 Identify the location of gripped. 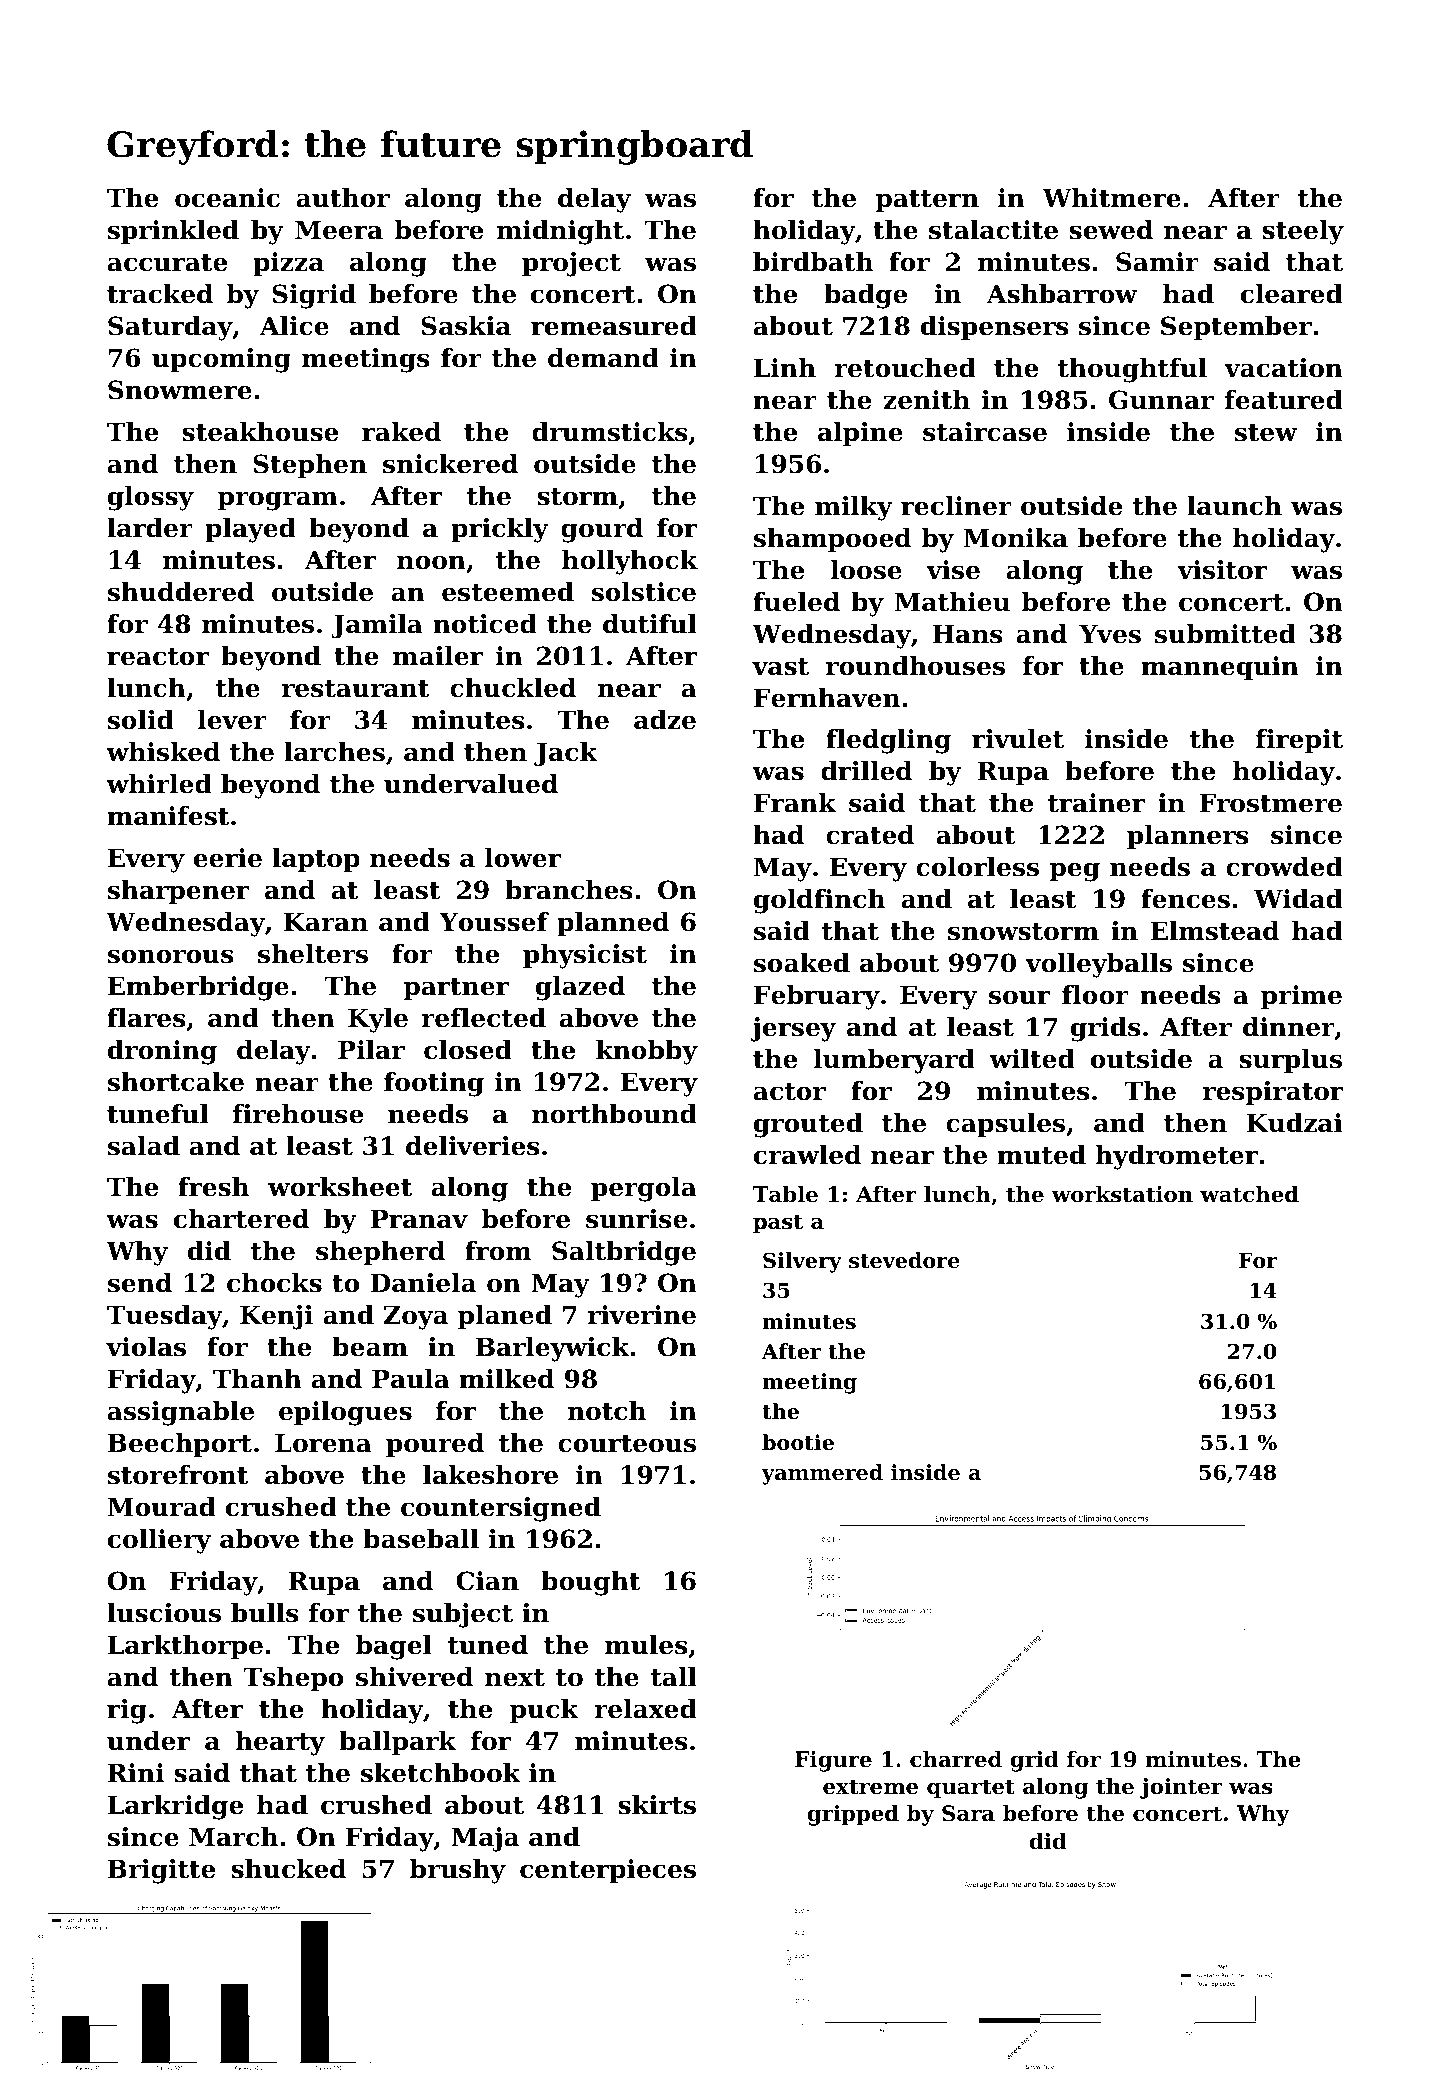
(853, 1815).
